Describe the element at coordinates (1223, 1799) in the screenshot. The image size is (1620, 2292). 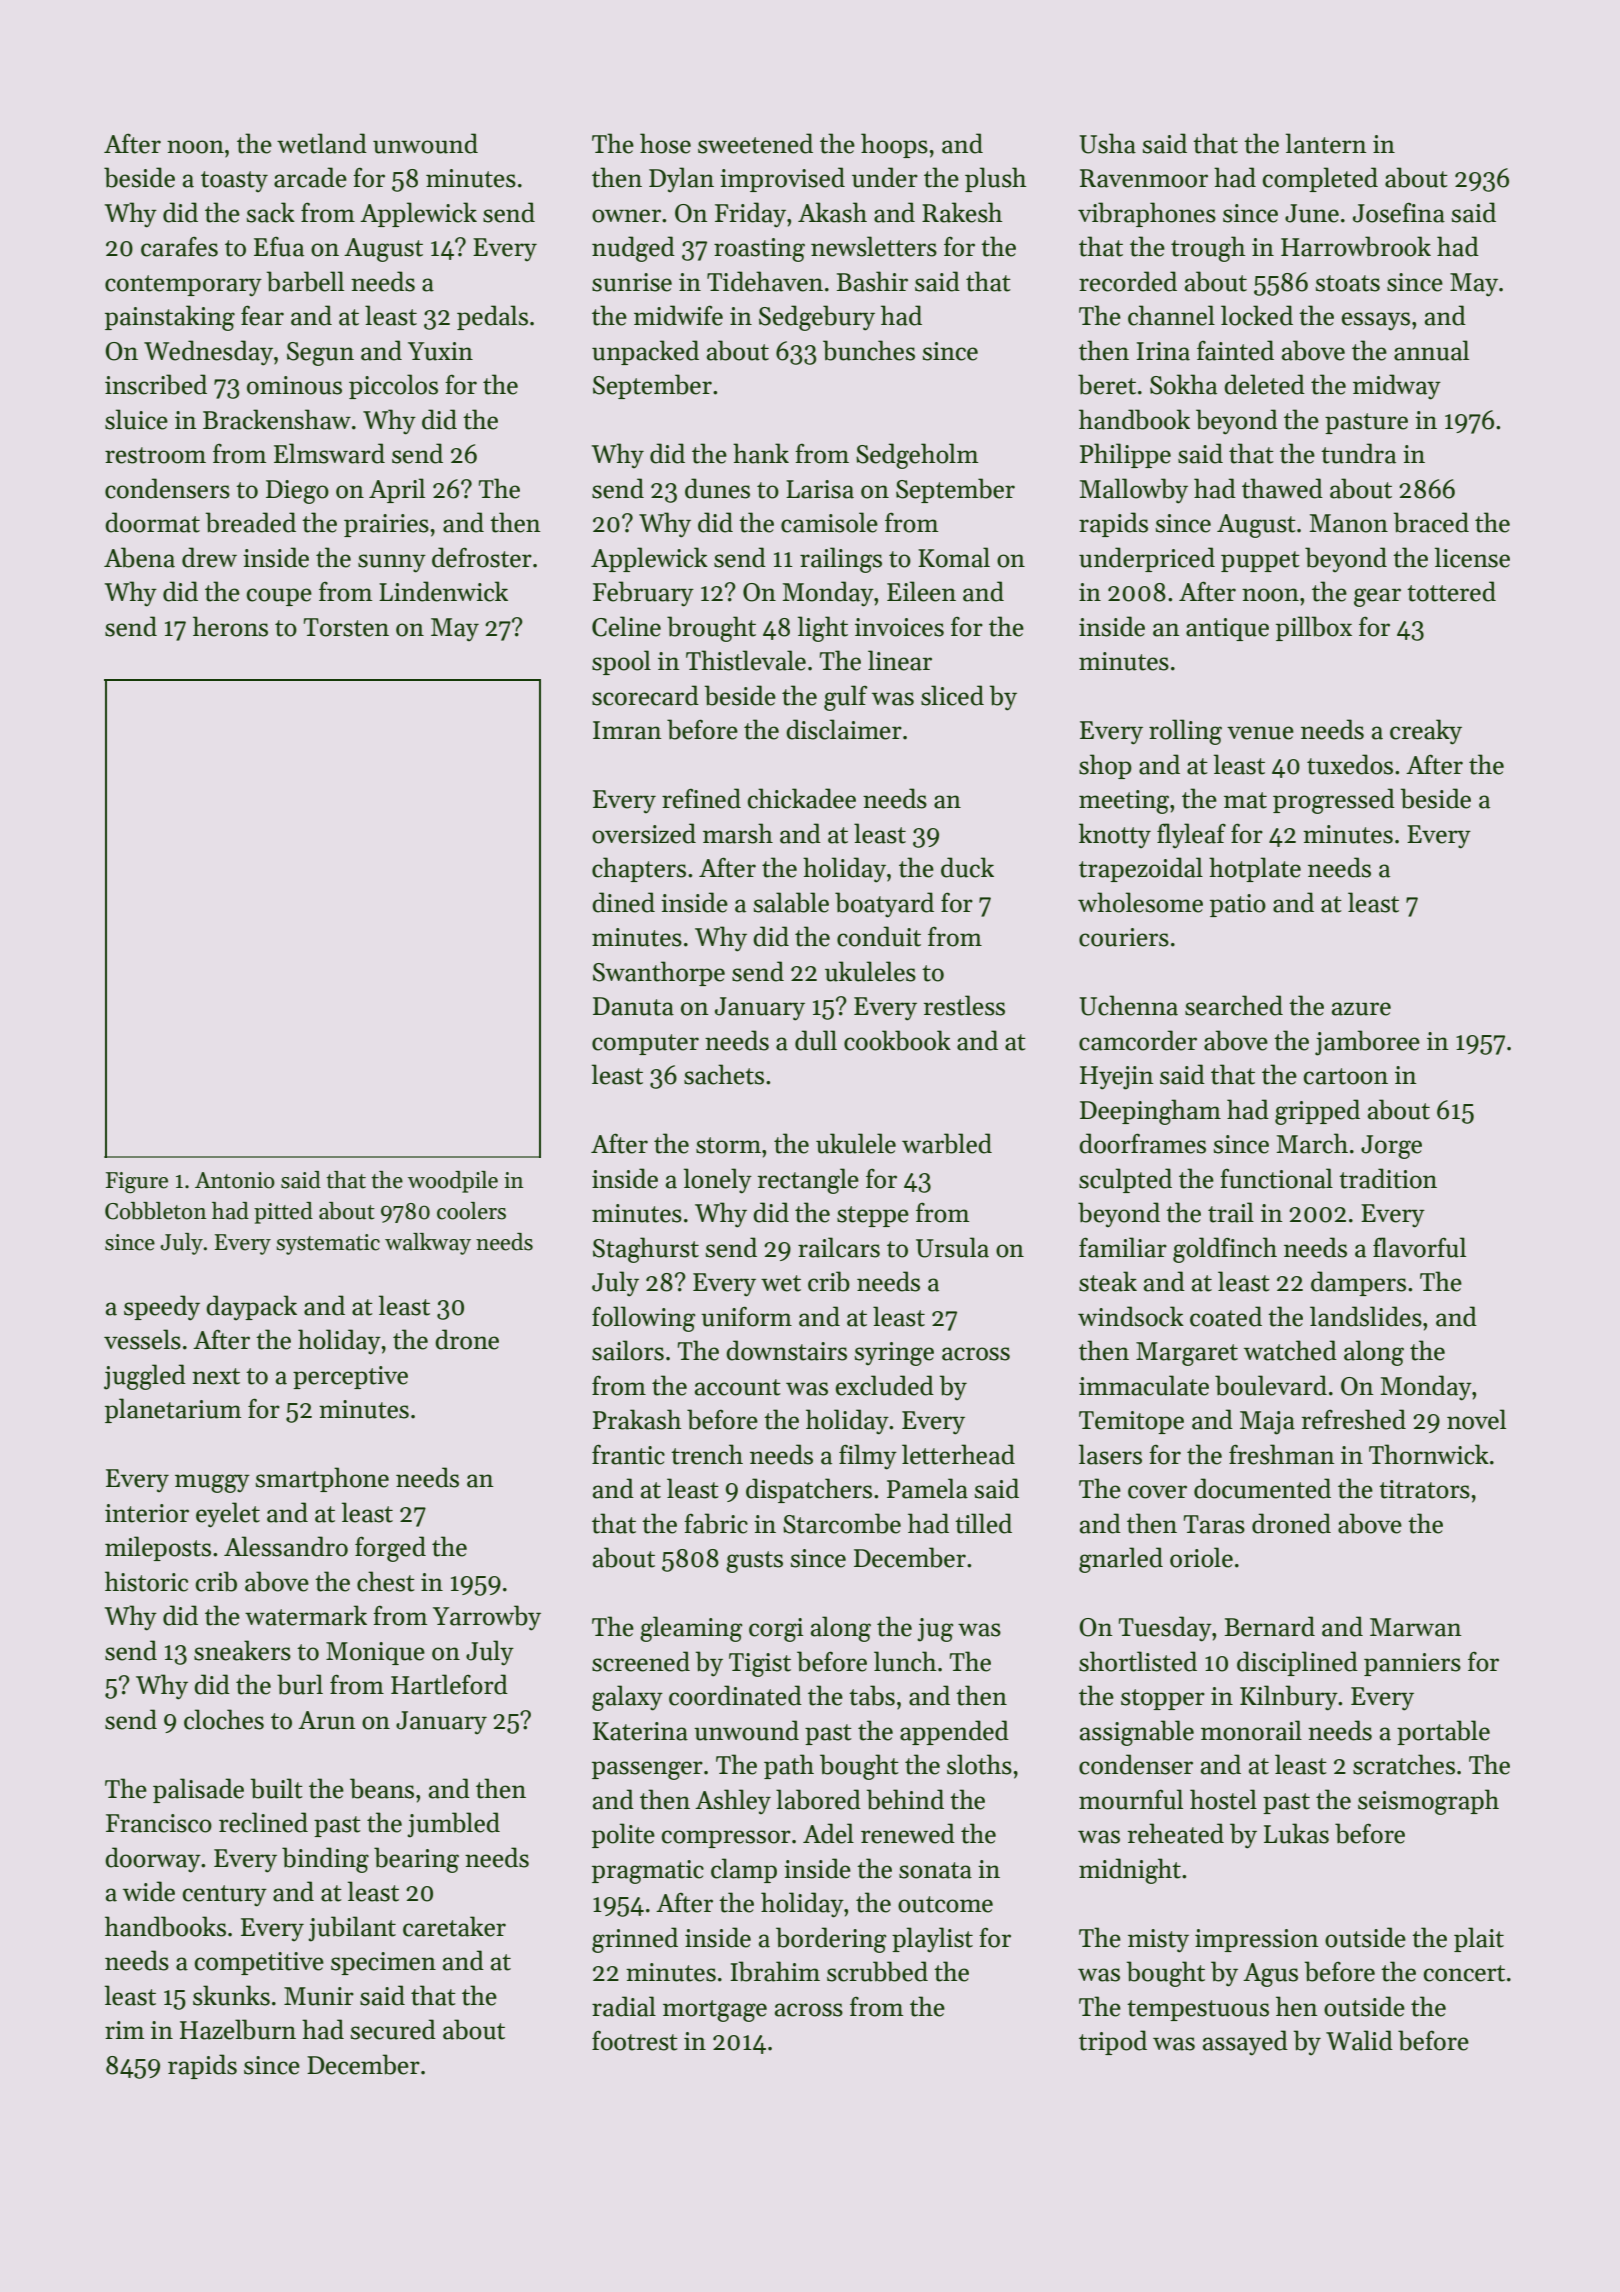
I see `hostel` at that location.
